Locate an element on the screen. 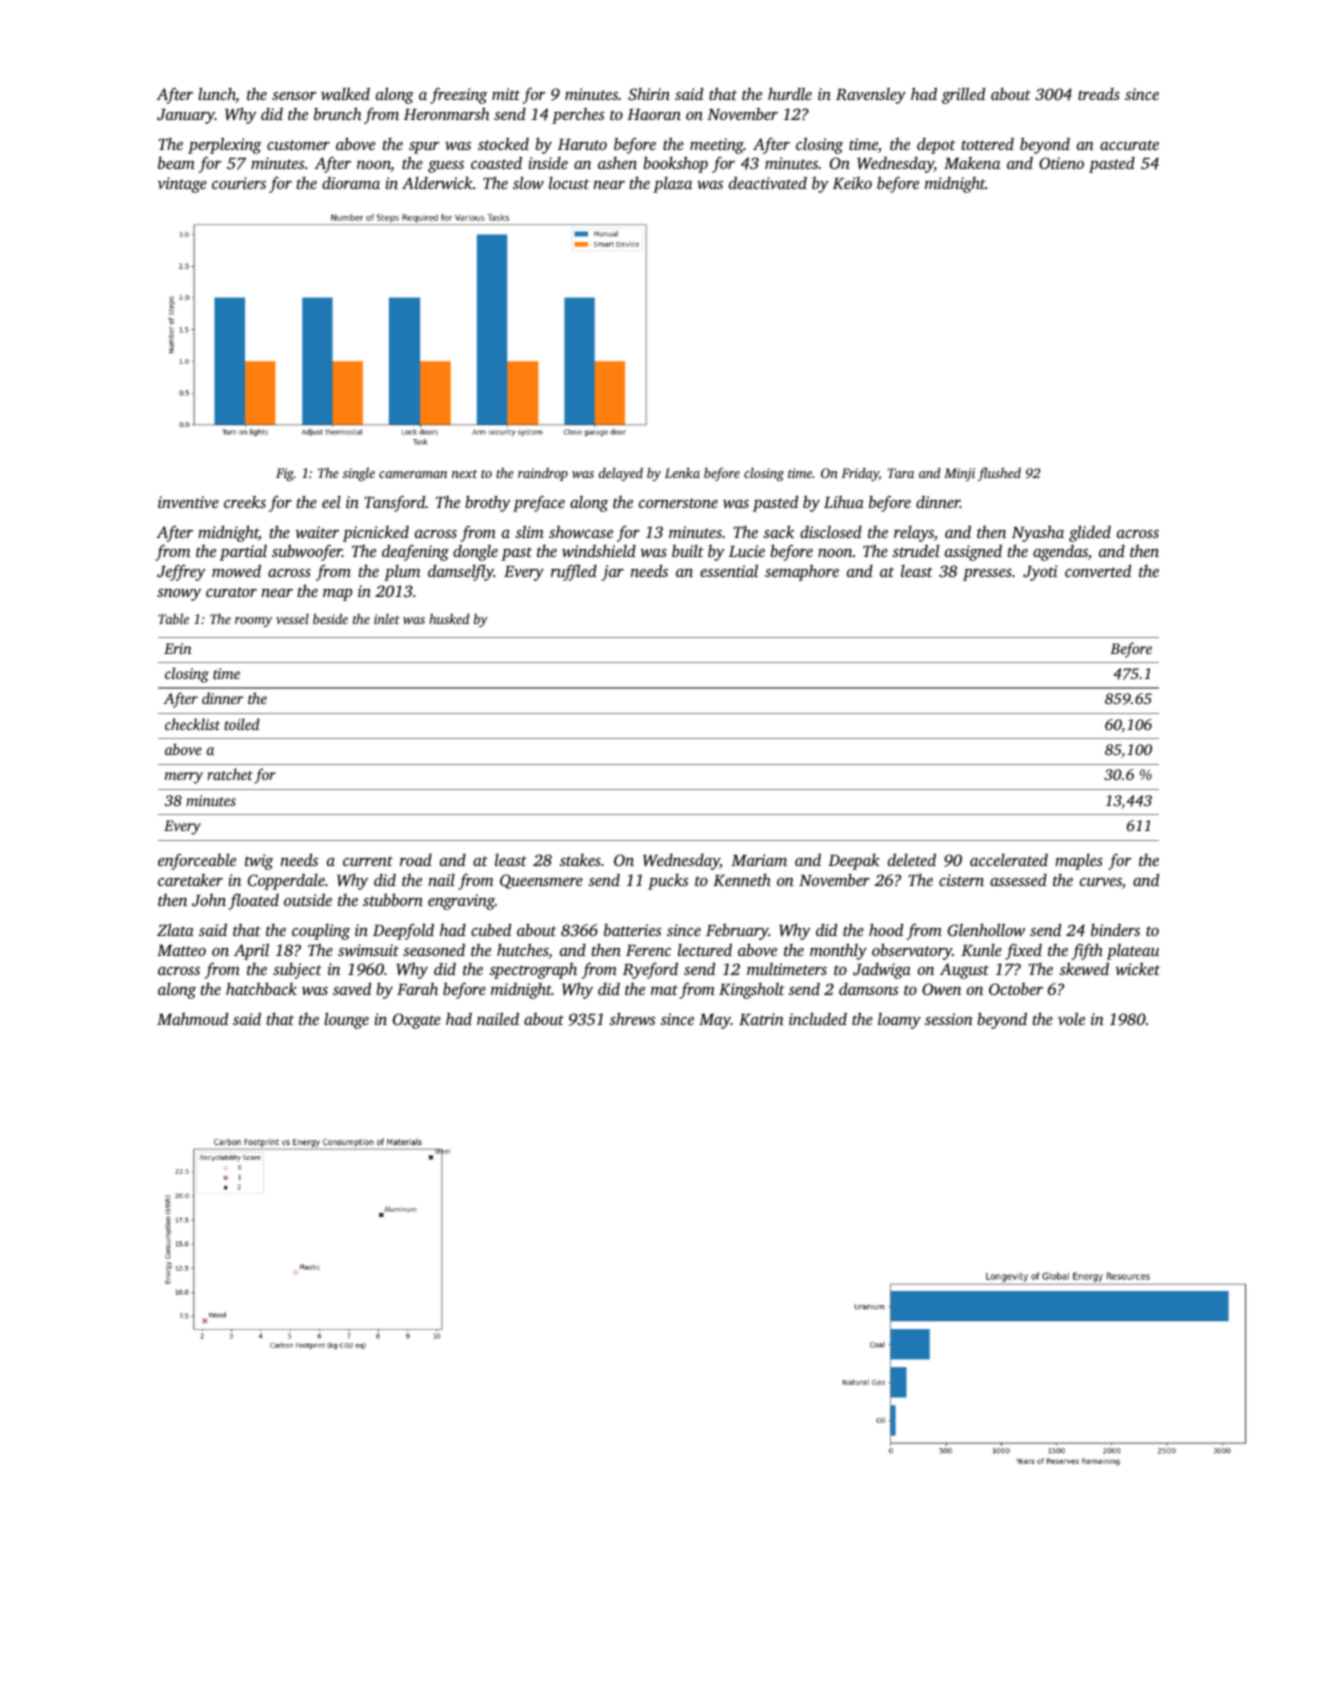 Image resolution: width=1317 pixels, height=1705 pixels. caretaker is located at coordinates (190, 880).
